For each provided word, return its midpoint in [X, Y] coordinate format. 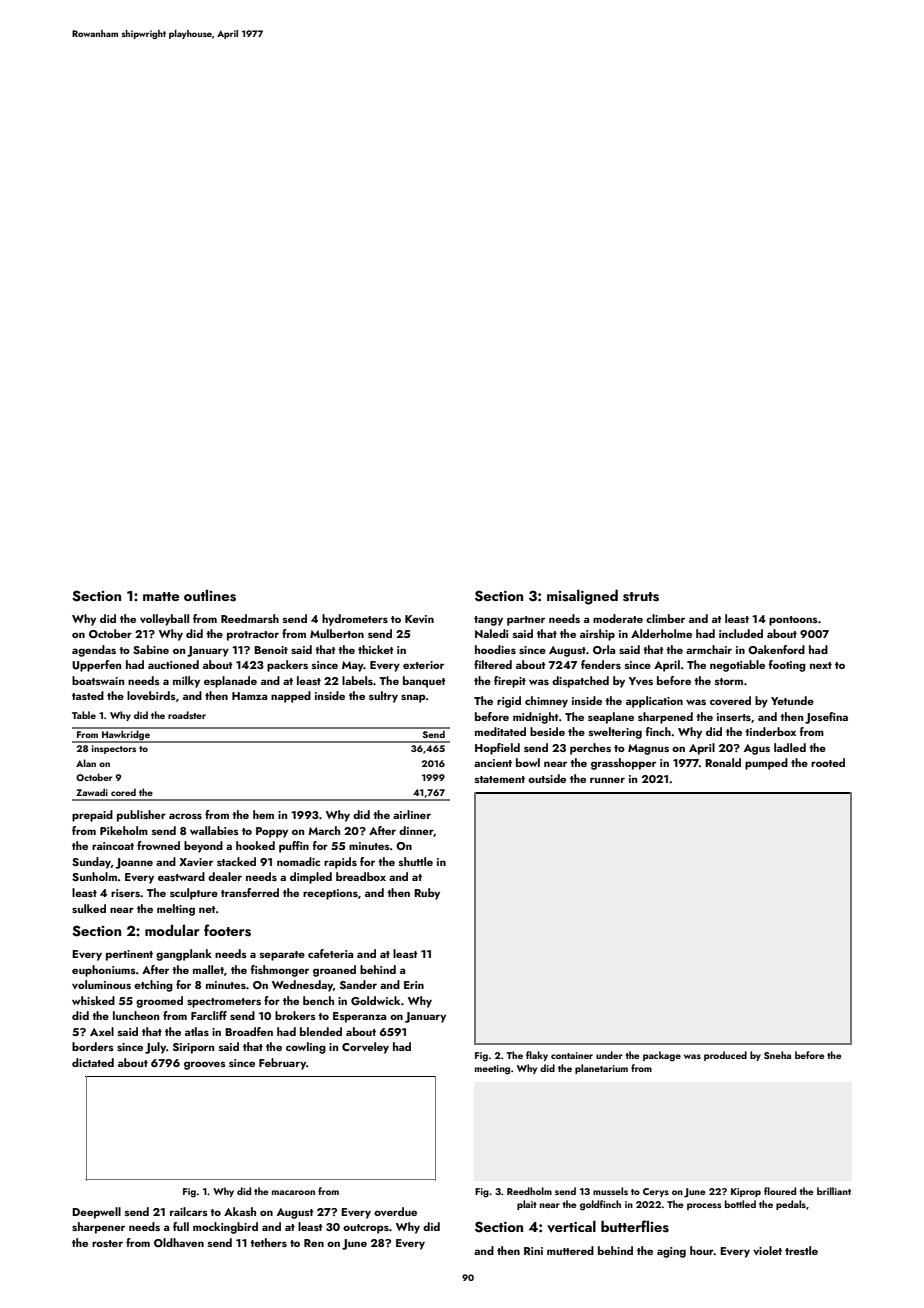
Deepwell [96, 1213]
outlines [210, 595]
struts [641, 597]
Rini [533, 1251]
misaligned [582, 597]
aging [671, 1252]
